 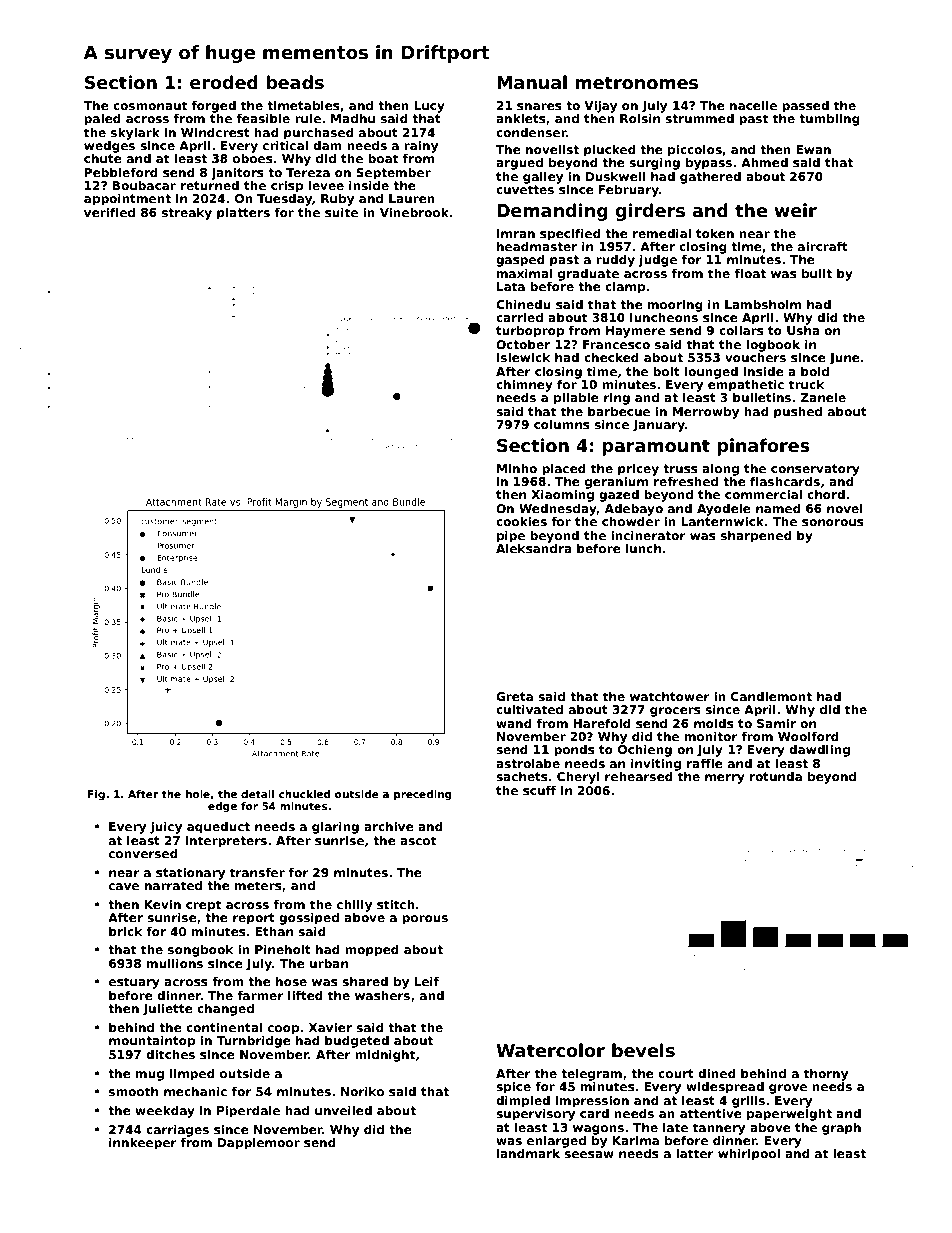 I want to click on built, so click(x=817, y=273).
